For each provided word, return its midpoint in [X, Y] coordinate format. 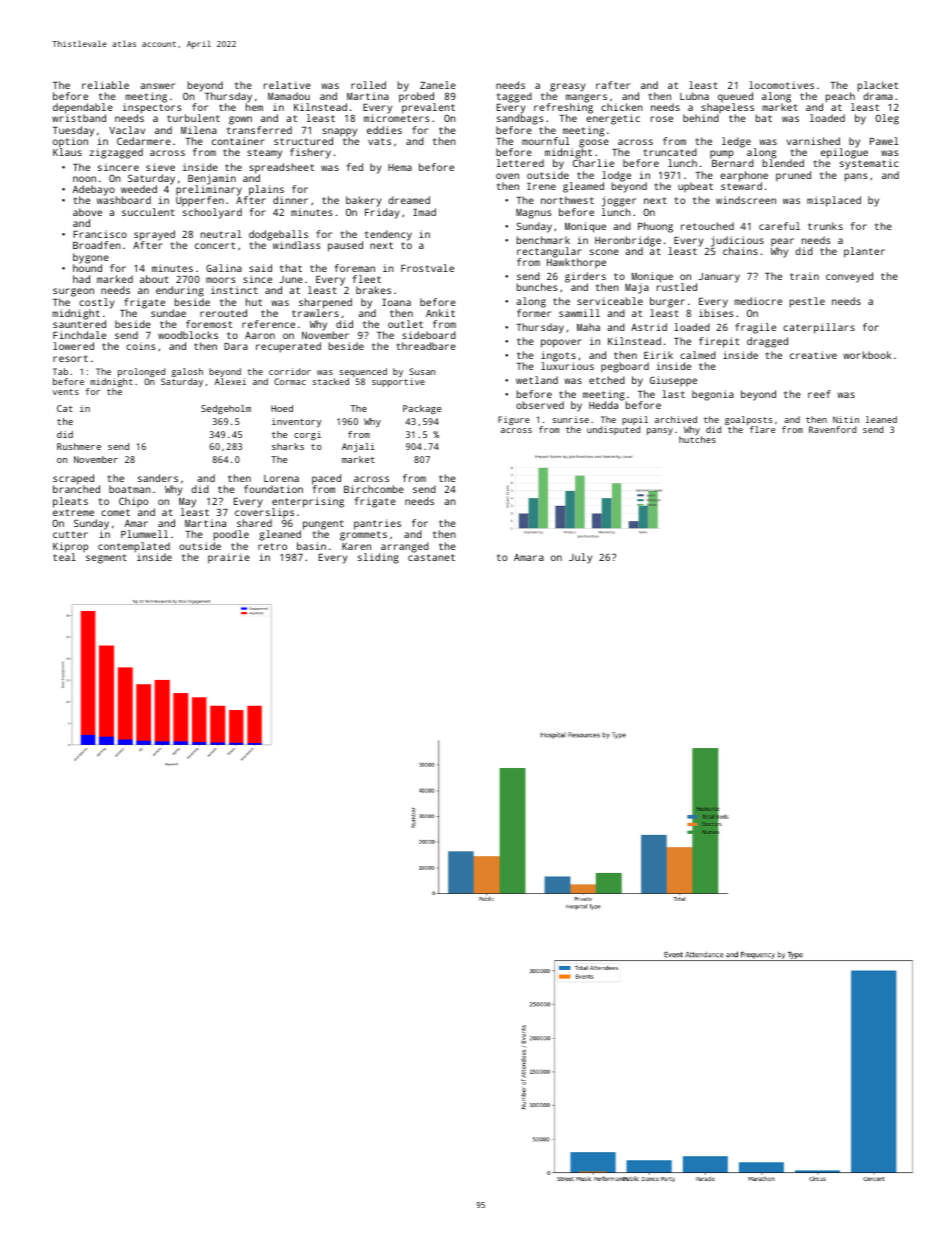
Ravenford [832, 429]
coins [141, 346]
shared [254, 523]
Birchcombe [374, 489]
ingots [558, 356]
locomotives [781, 85]
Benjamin [212, 179]
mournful [546, 141]
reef [819, 394]
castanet [431, 557]
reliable [105, 85]
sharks [288, 446]
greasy [568, 87]
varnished [813, 141]
